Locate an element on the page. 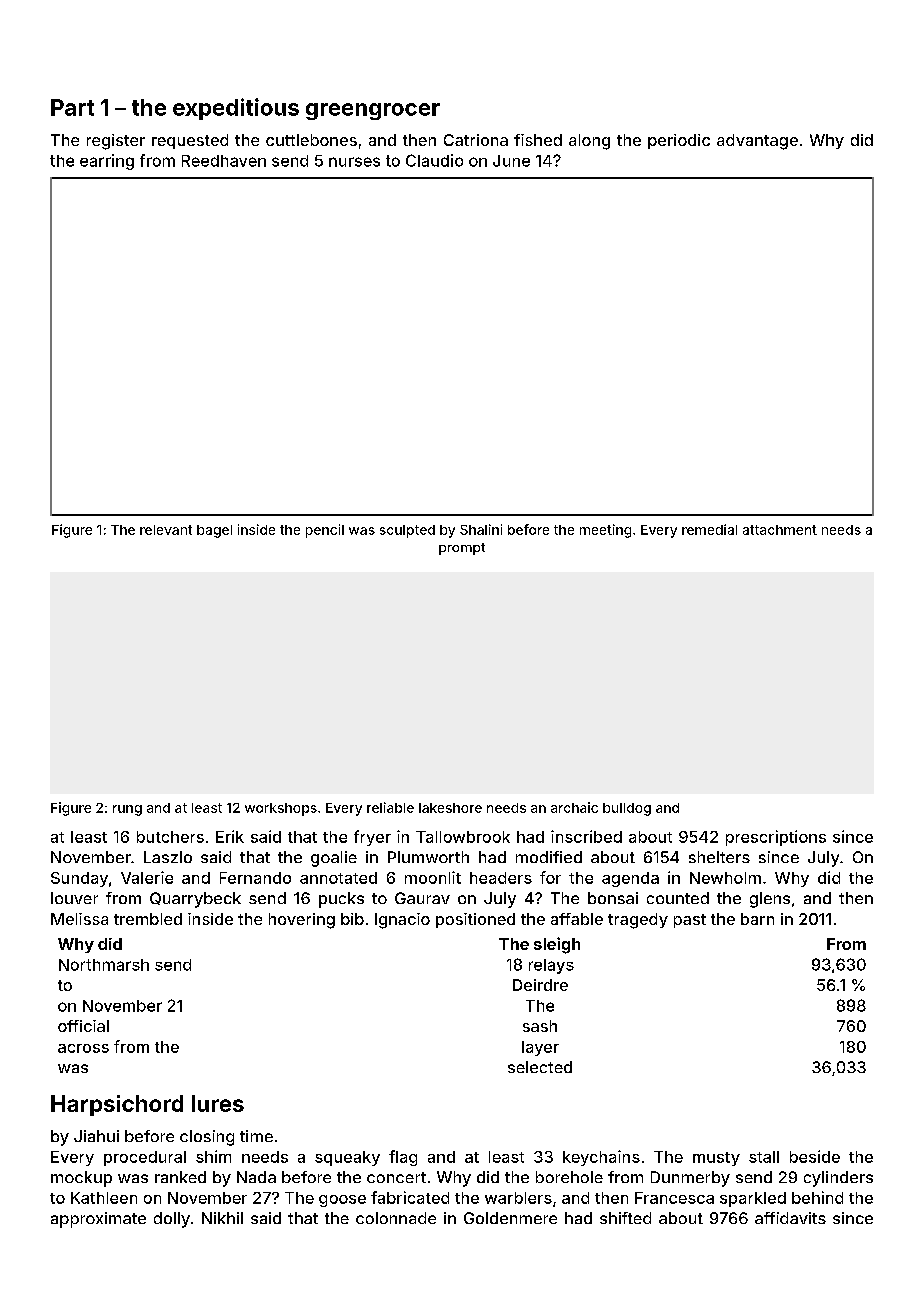 Image resolution: width=924 pixels, height=1308 pixels. periodic is located at coordinates (679, 141).
